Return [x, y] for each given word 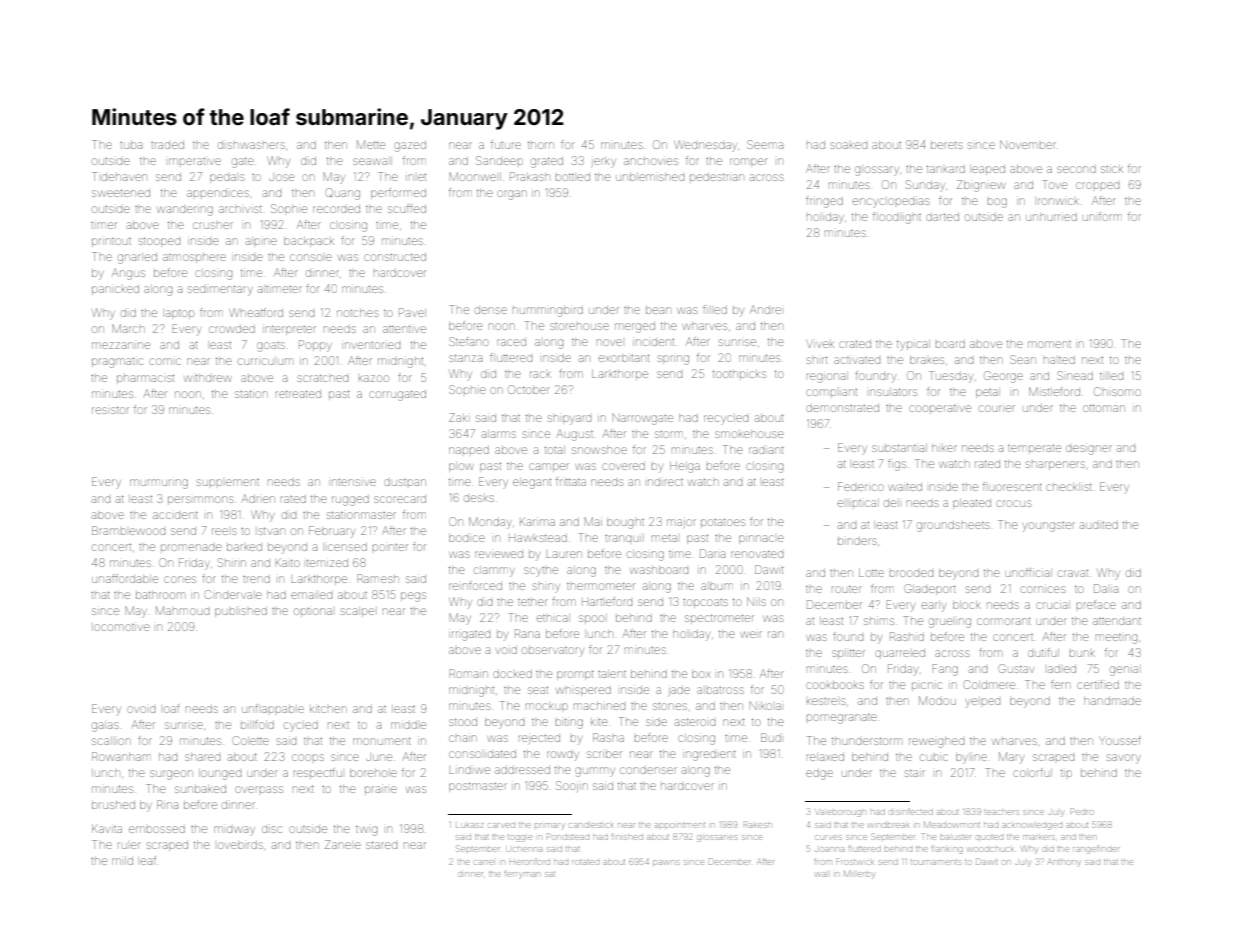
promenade [191, 547]
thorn [541, 145]
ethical [553, 618]
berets [946, 145]
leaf [147, 860]
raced [511, 342]
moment [1049, 344]
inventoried [371, 345]
